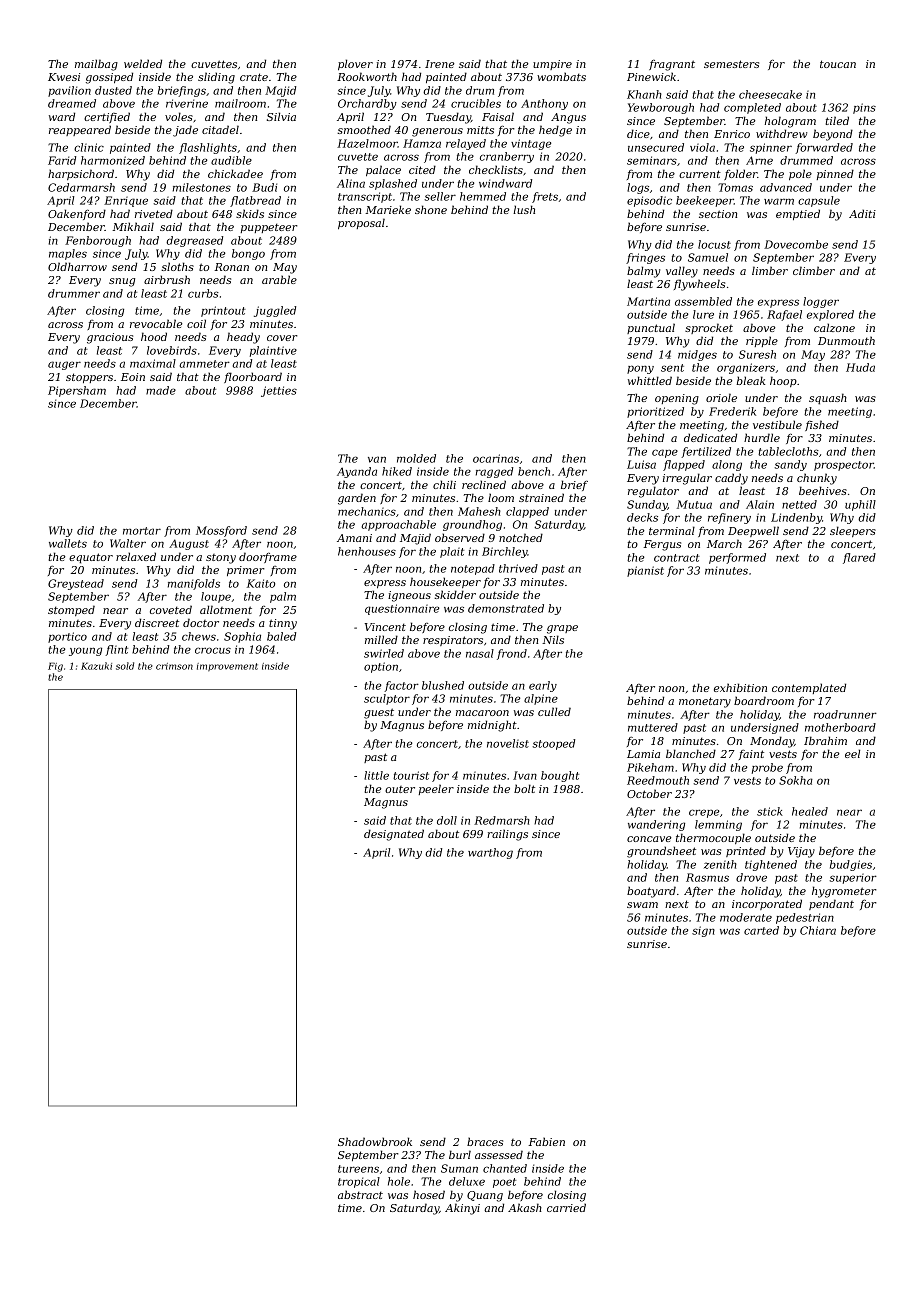 This screenshot has width=924, height=1308. Describe the element at coordinates (358, 1169) in the screenshot. I see `tureens` at that location.
